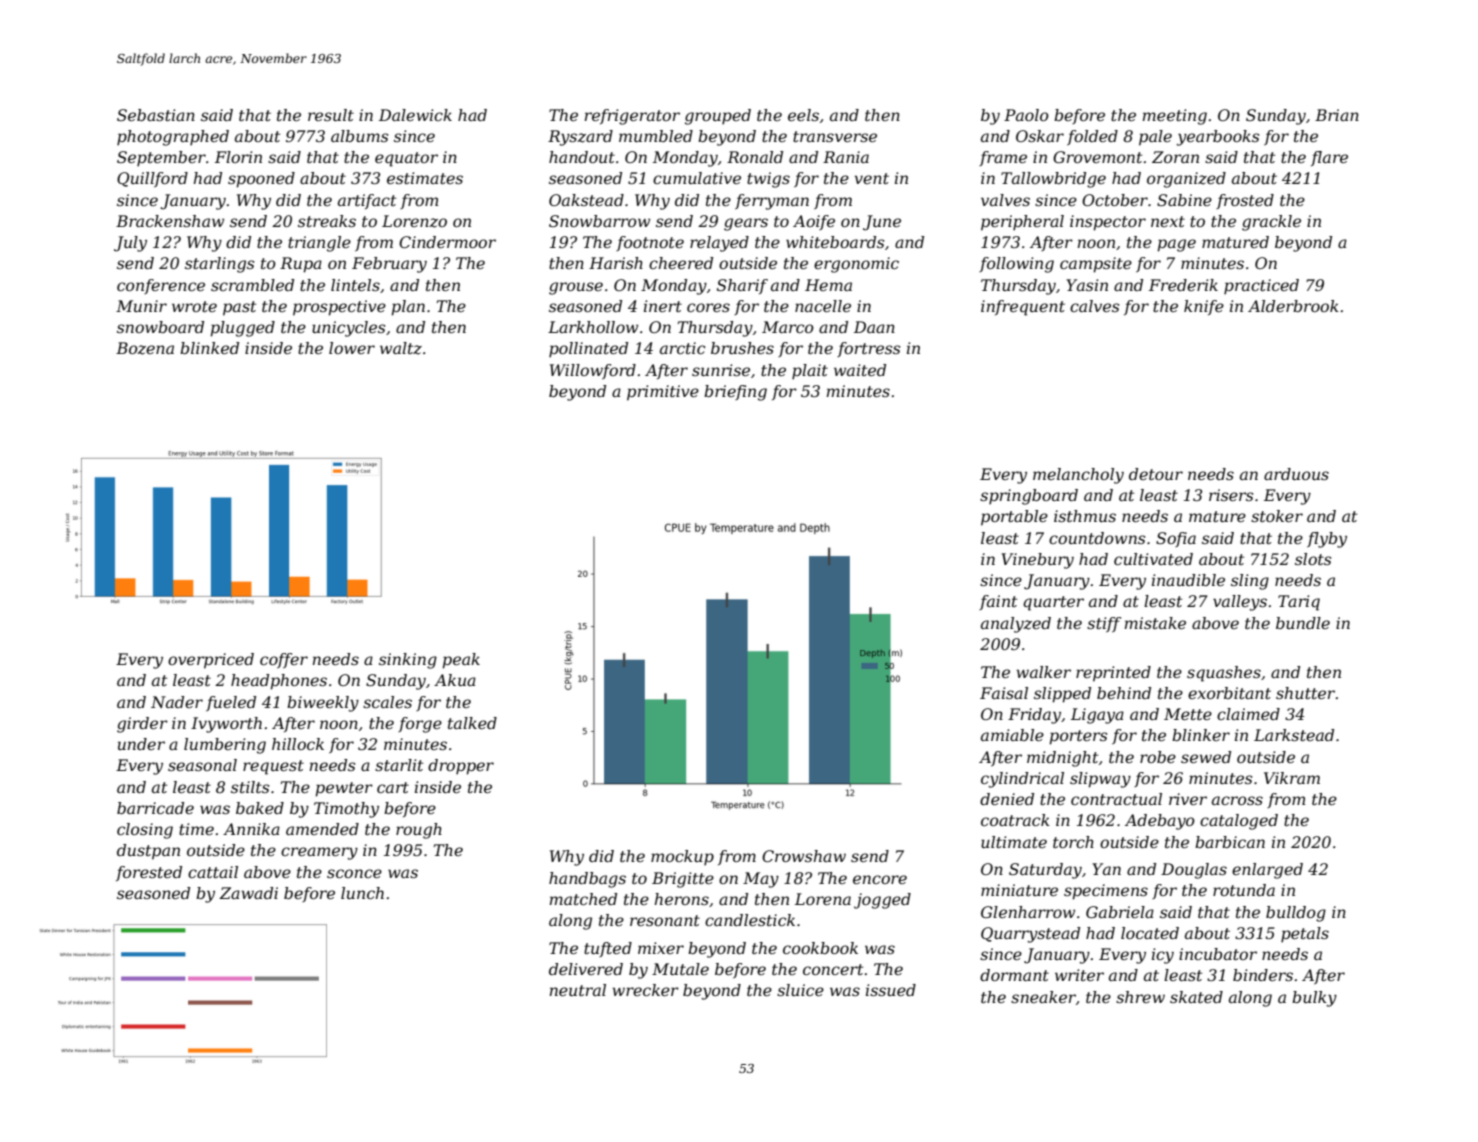 This screenshot has width=1478, height=1142. Describe the element at coordinates (1218, 954) in the screenshot. I see `incubator` at that location.
